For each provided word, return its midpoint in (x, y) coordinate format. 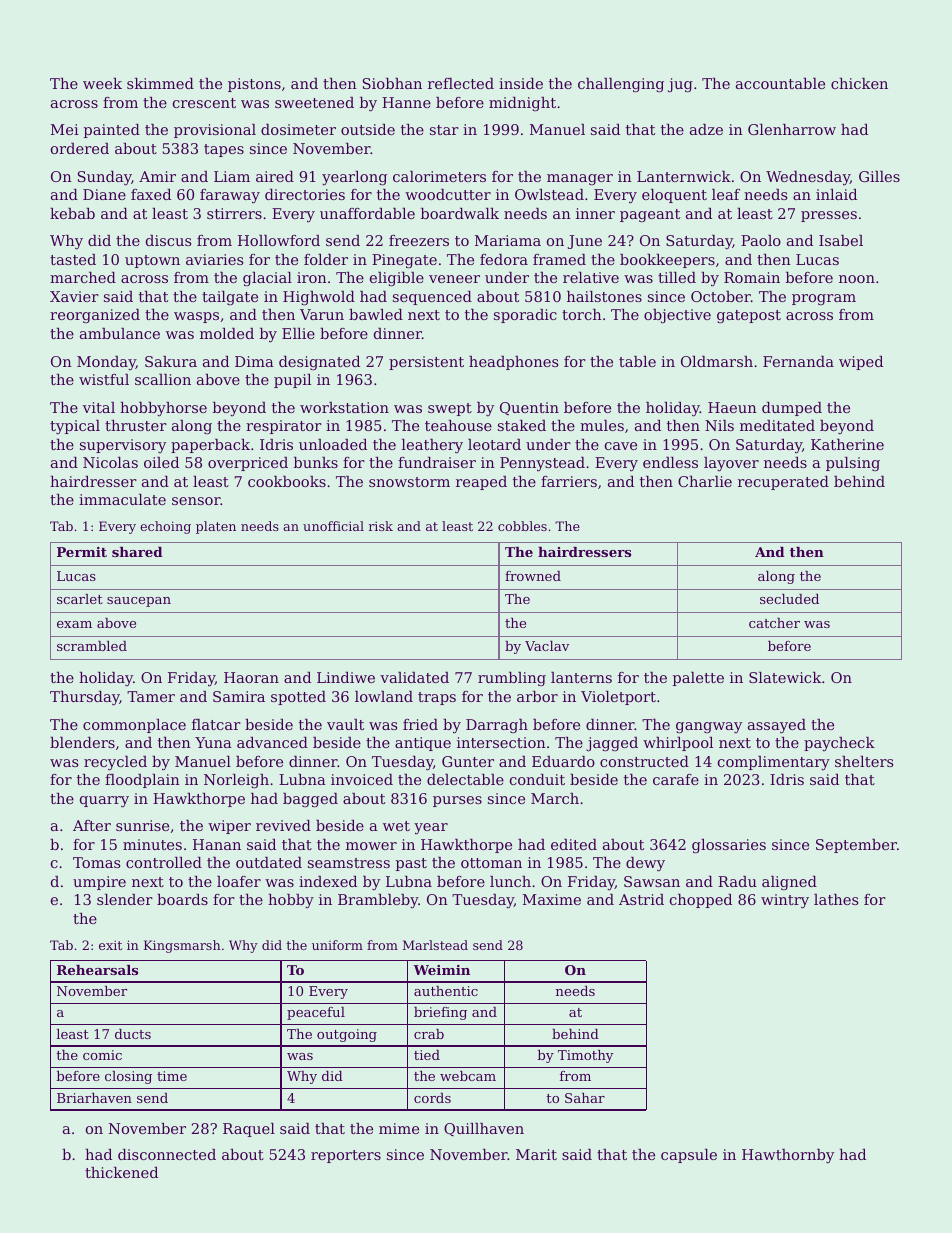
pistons (254, 85)
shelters (864, 761)
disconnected (167, 1154)
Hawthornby (788, 1156)
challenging (621, 85)
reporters (346, 1156)
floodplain (142, 781)
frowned (533, 576)
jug (680, 85)
